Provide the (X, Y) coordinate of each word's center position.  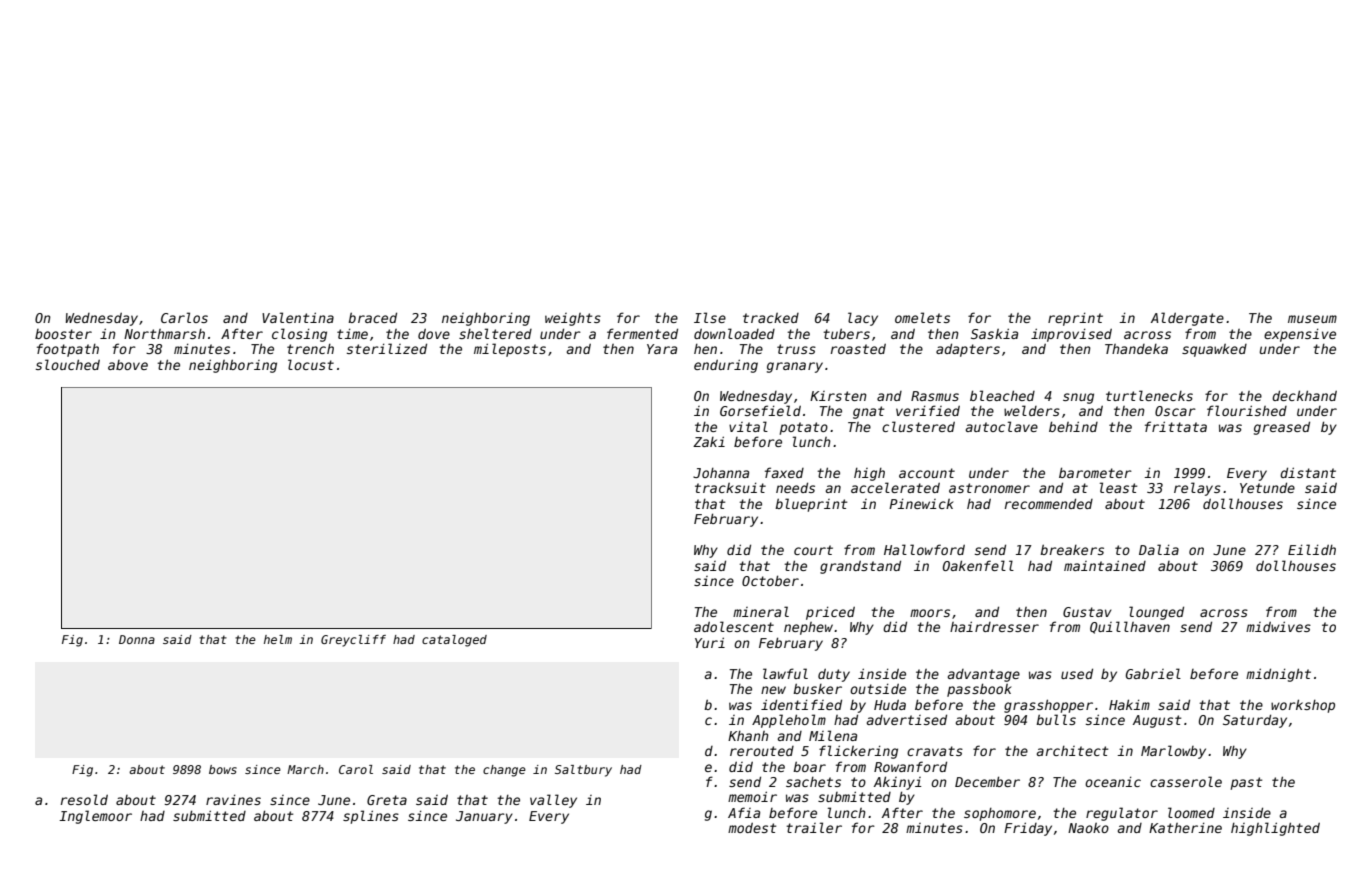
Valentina (298, 317)
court (813, 550)
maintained (1105, 565)
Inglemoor (95, 817)
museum (1312, 319)
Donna (137, 639)
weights (573, 319)
